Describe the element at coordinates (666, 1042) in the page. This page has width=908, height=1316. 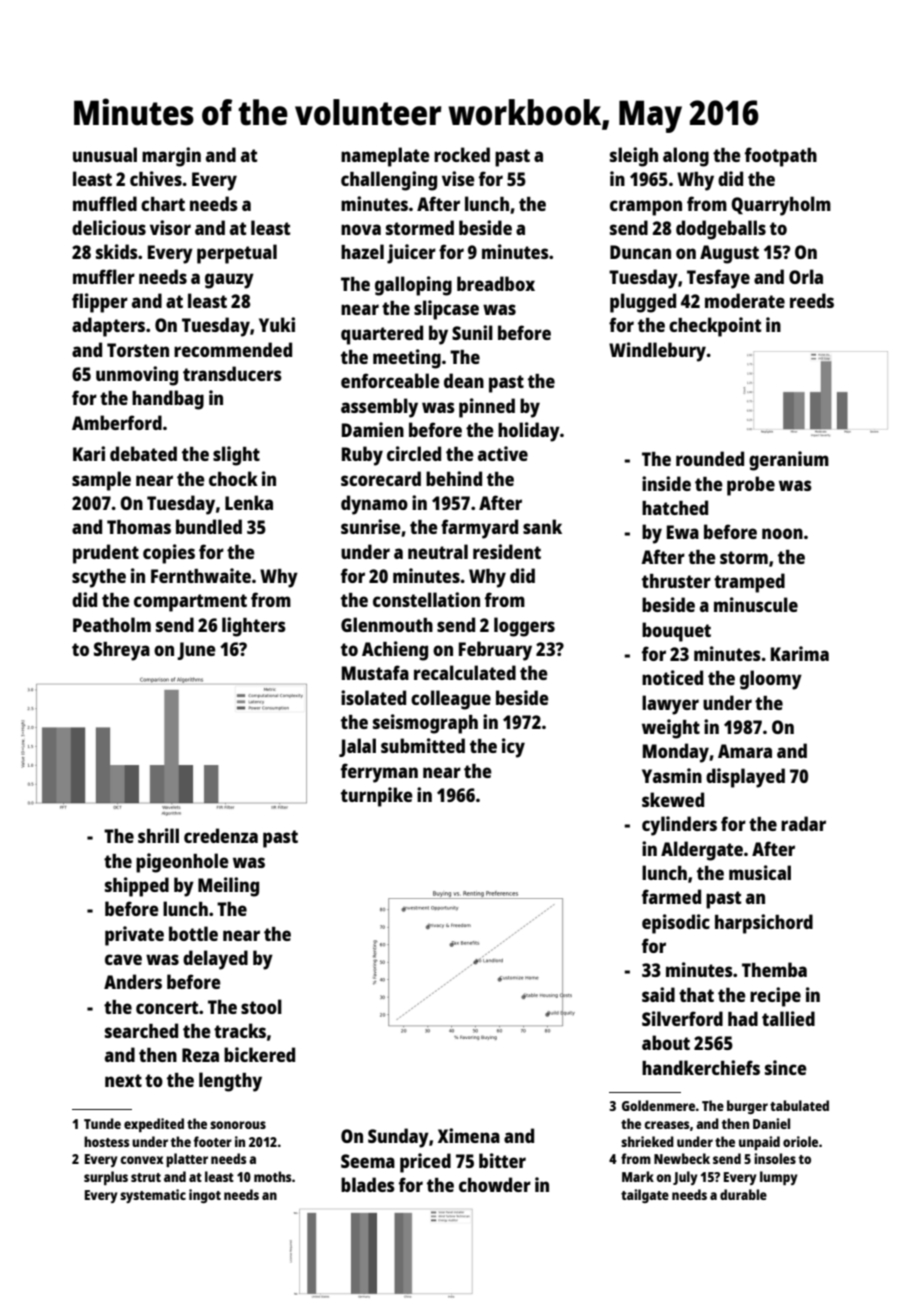
I see `about` at that location.
